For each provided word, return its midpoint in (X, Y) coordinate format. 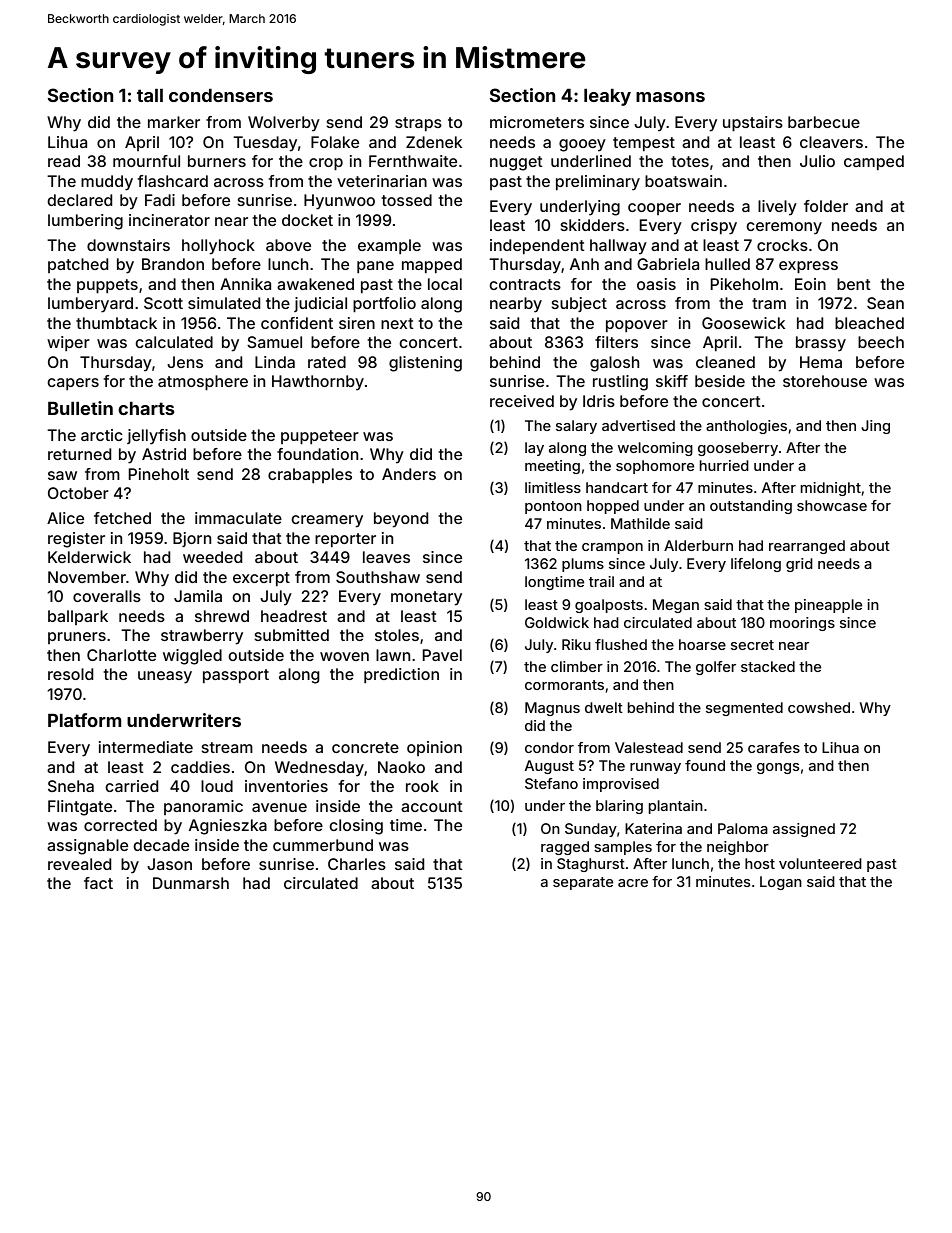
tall (150, 95)
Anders (409, 474)
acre (633, 883)
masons (670, 97)
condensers (221, 95)
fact (98, 883)
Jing (875, 427)
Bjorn (192, 539)
